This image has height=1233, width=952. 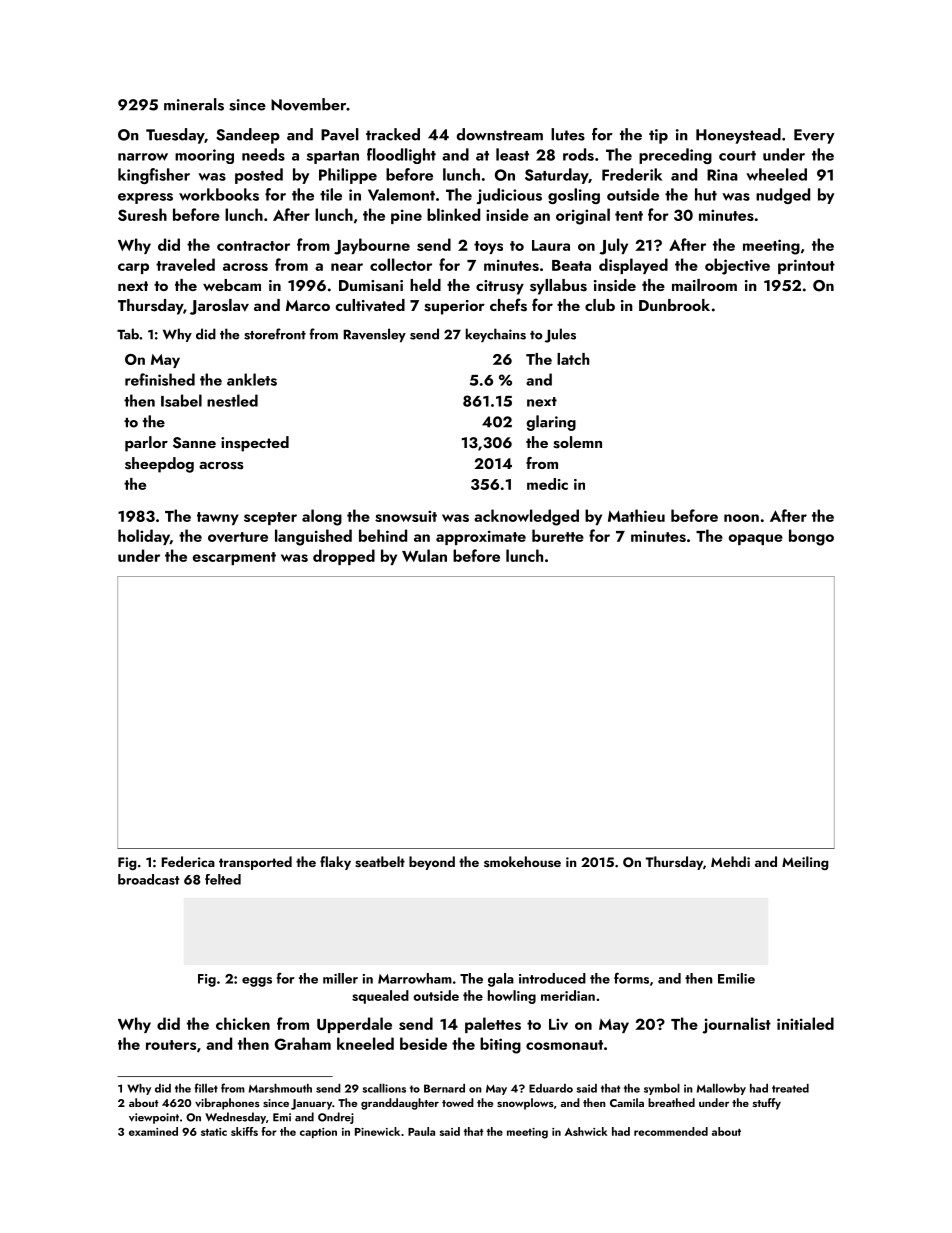 I want to click on Sandeep, so click(x=248, y=136).
